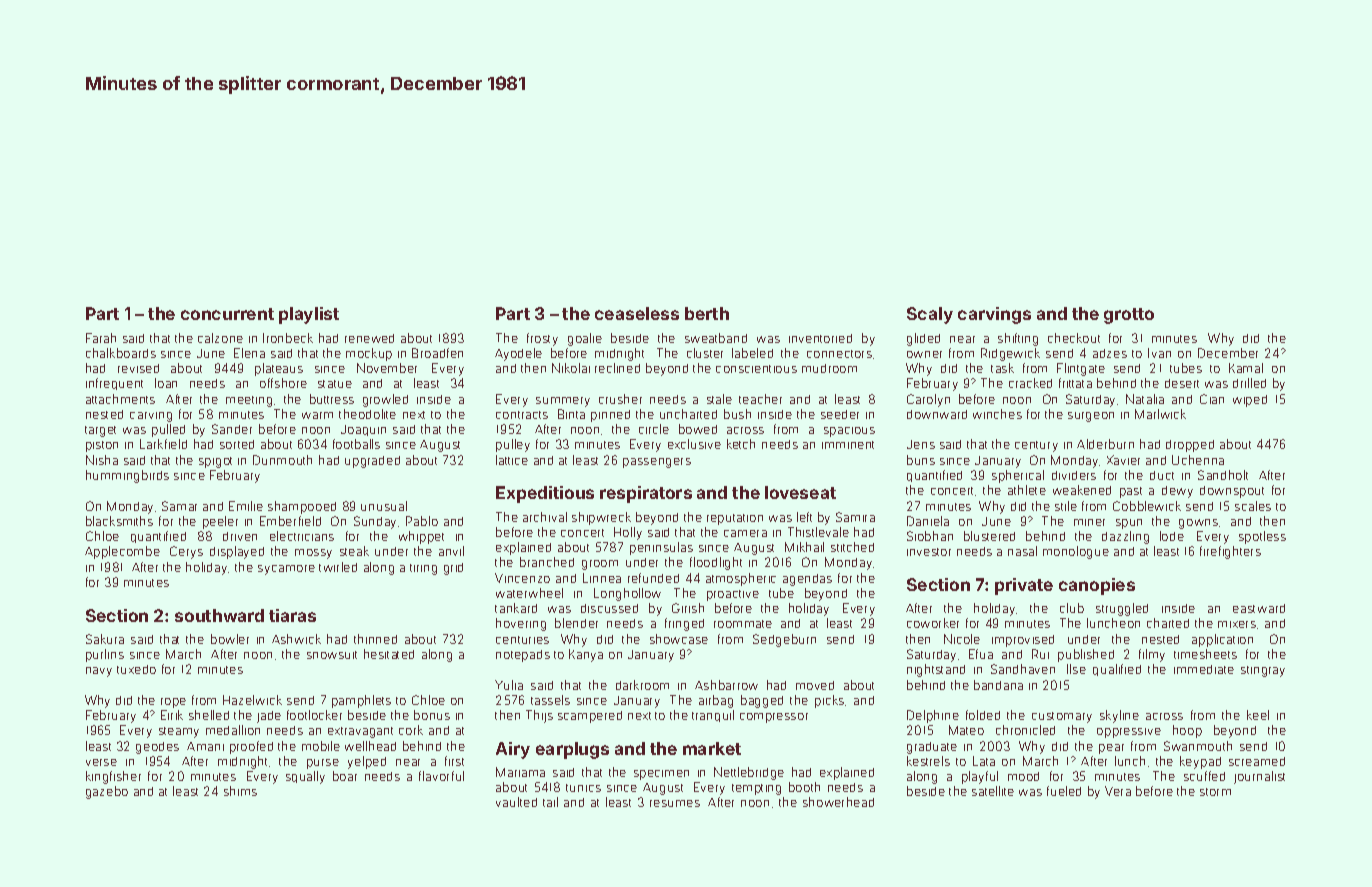 This screenshot has height=887, width=1372. I want to click on firefighters, so click(1230, 552).
